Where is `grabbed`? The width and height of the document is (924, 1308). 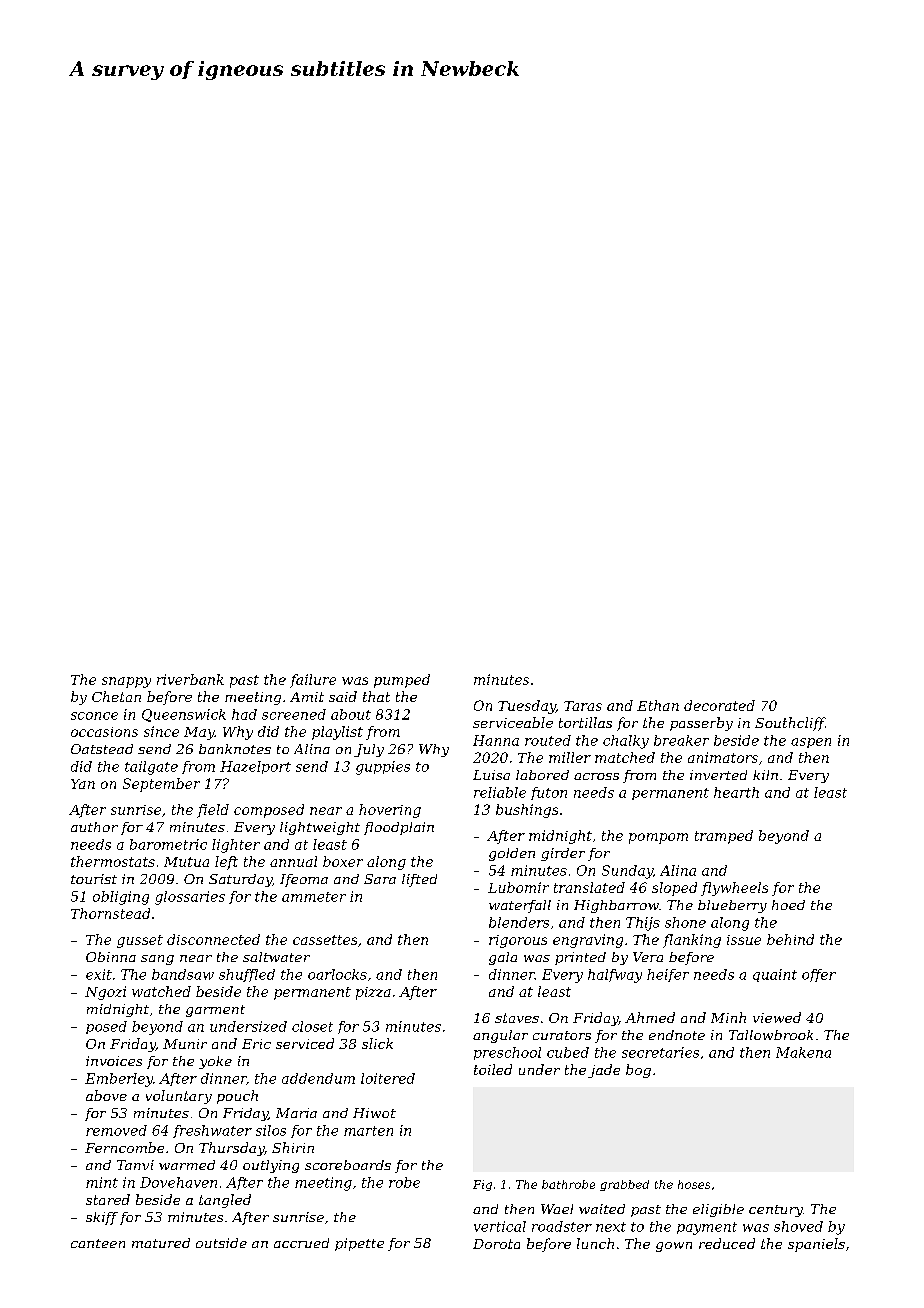 grabbed is located at coordinates (624, 1185).
